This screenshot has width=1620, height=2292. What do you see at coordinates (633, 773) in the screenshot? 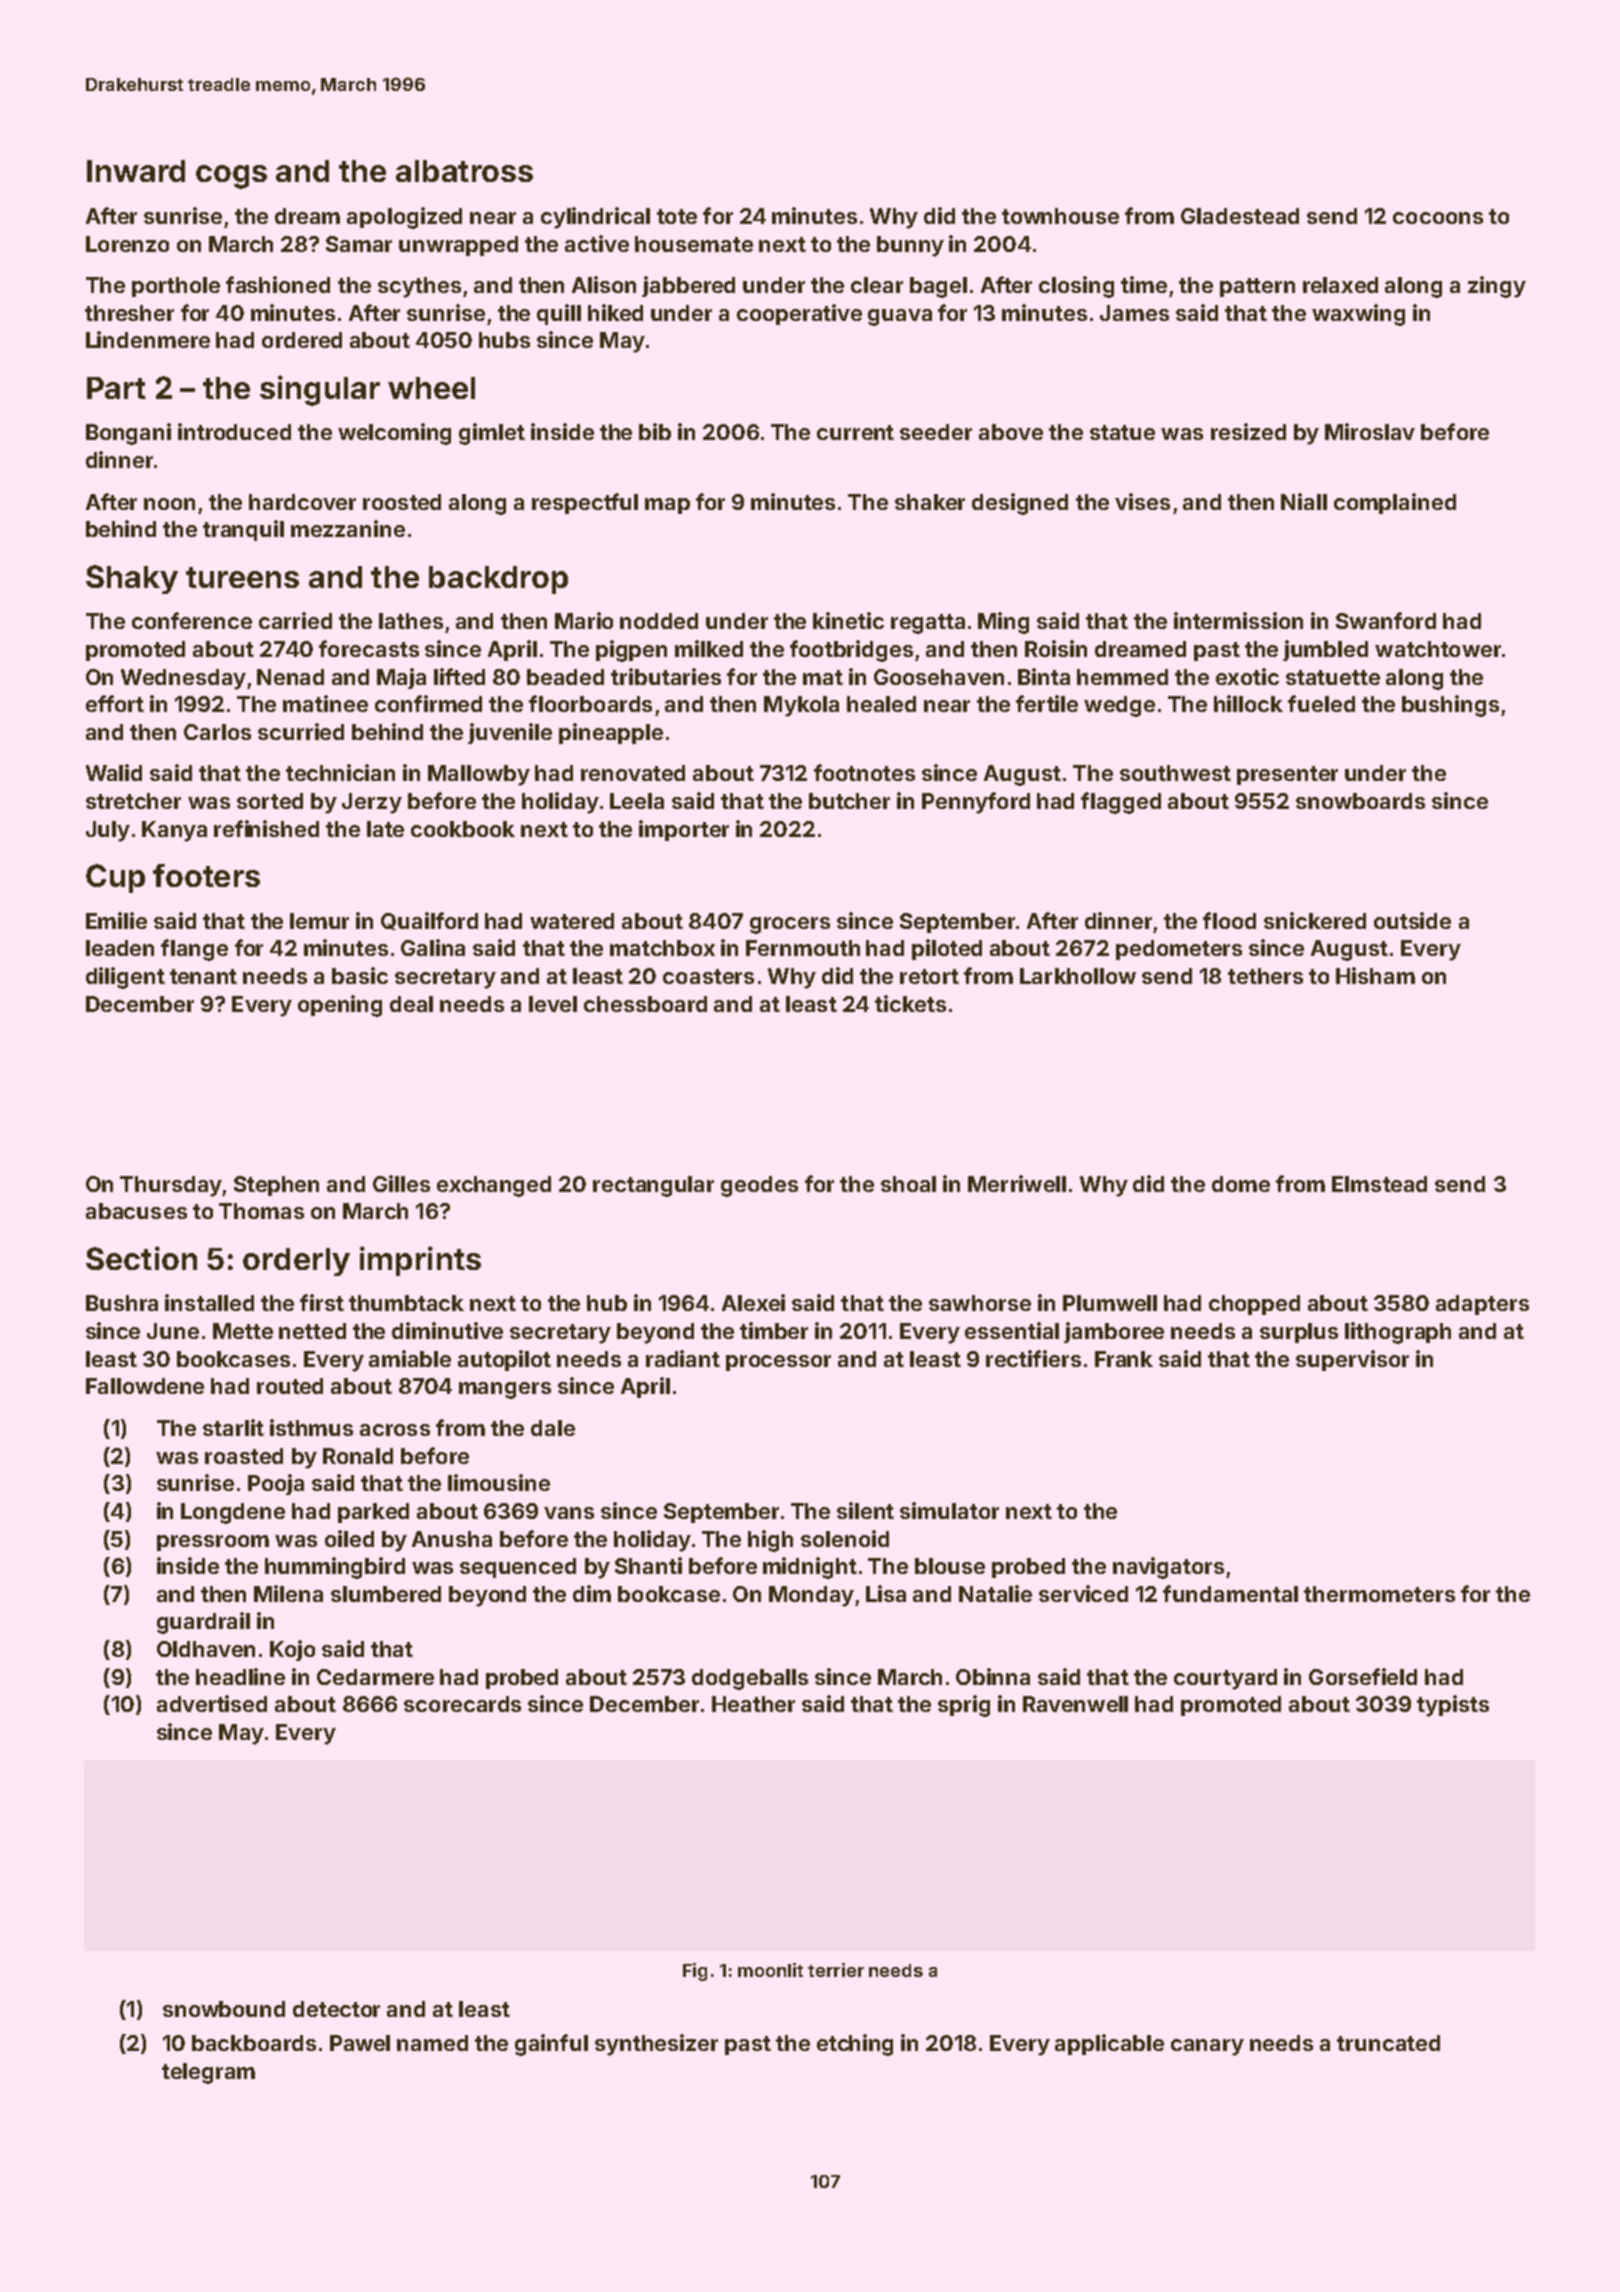
I see `renovated` at bounding box center [633, 773].
